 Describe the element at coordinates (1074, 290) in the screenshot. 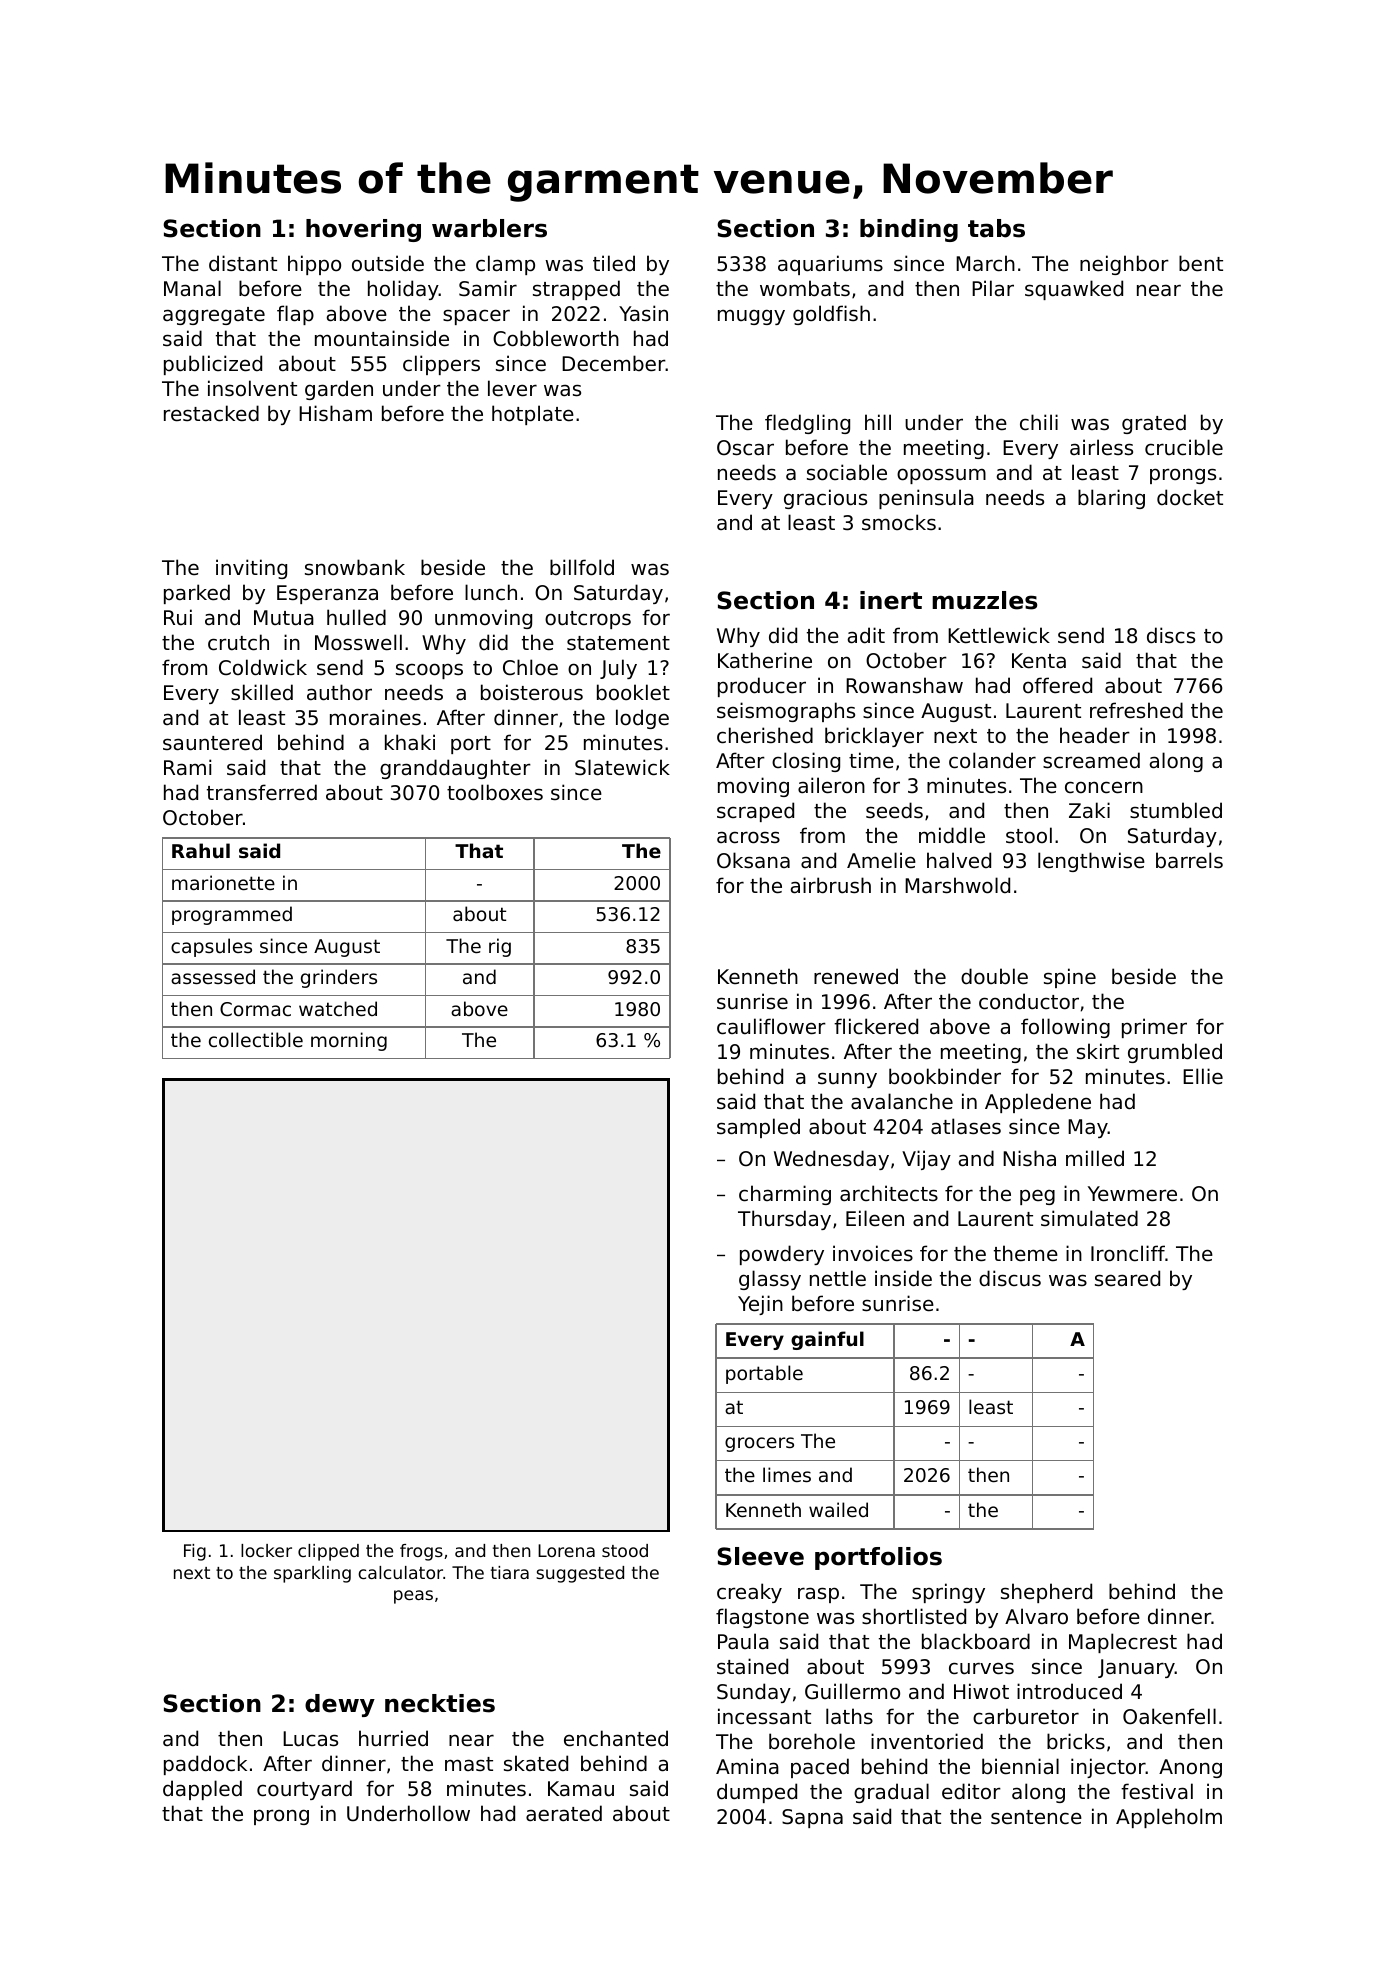

I see `squawked` at that location.
